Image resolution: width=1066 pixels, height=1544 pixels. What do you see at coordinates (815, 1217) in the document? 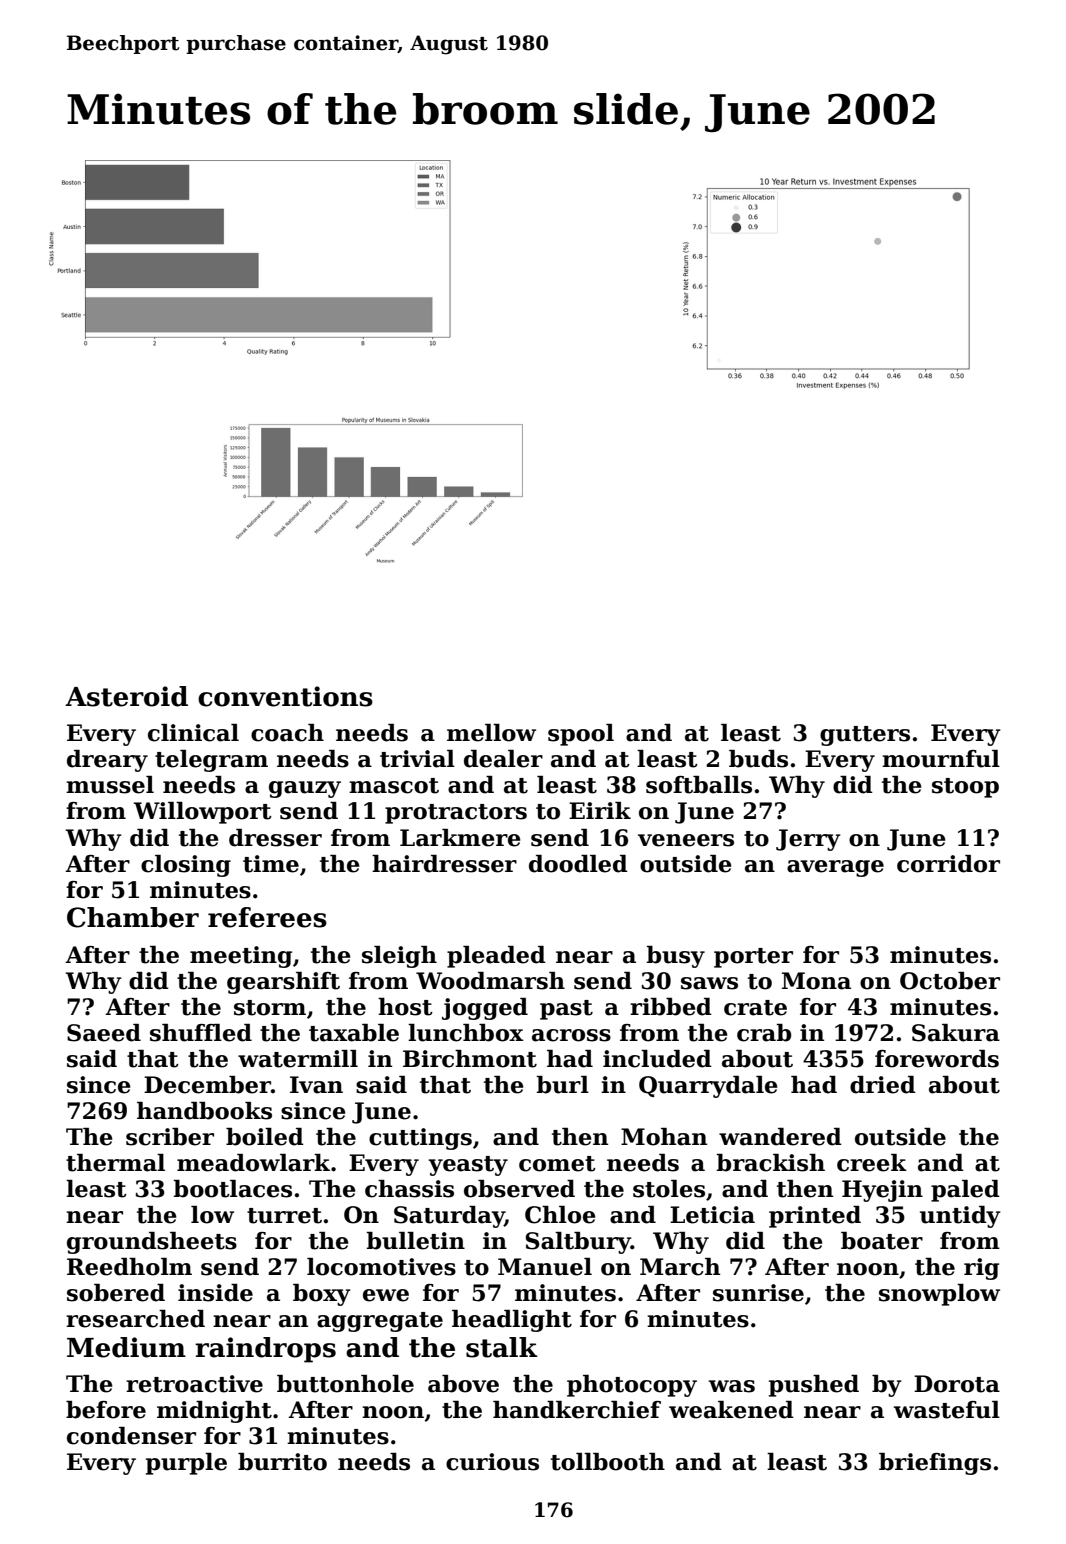
I see `printed` at bounding box center [815, 1217].
